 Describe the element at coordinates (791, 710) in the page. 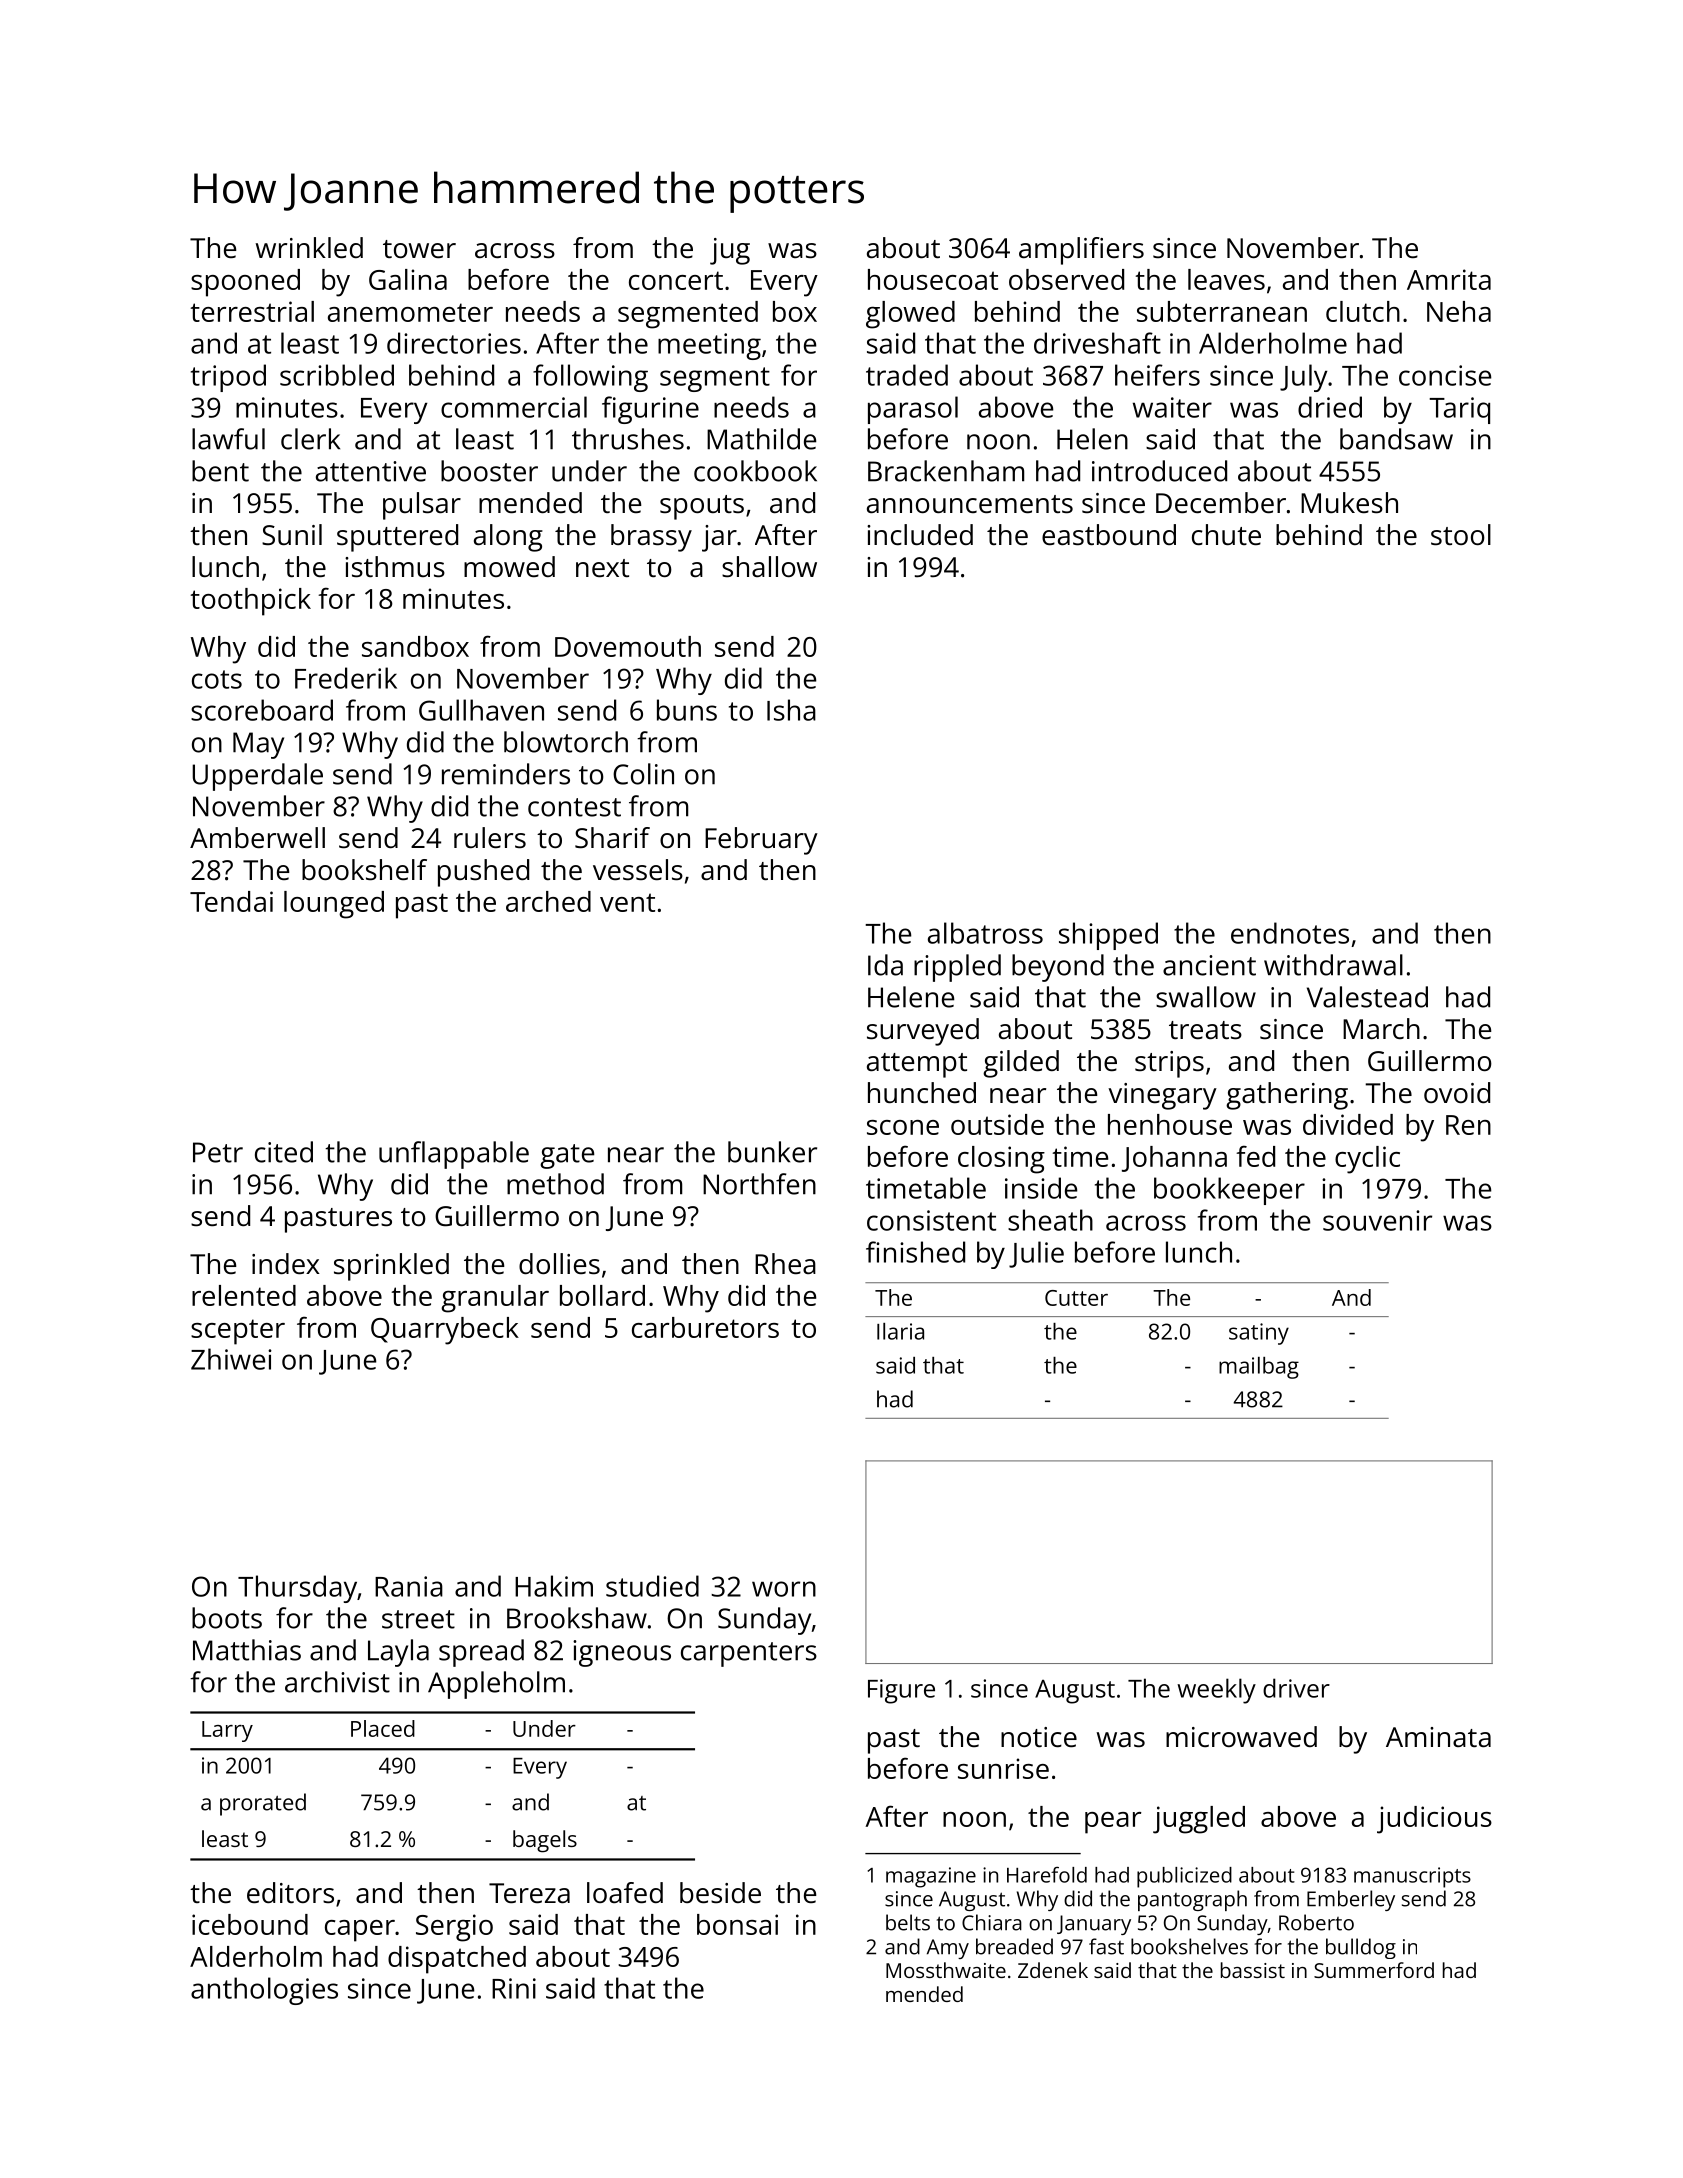

I see `Isha` at that location.
